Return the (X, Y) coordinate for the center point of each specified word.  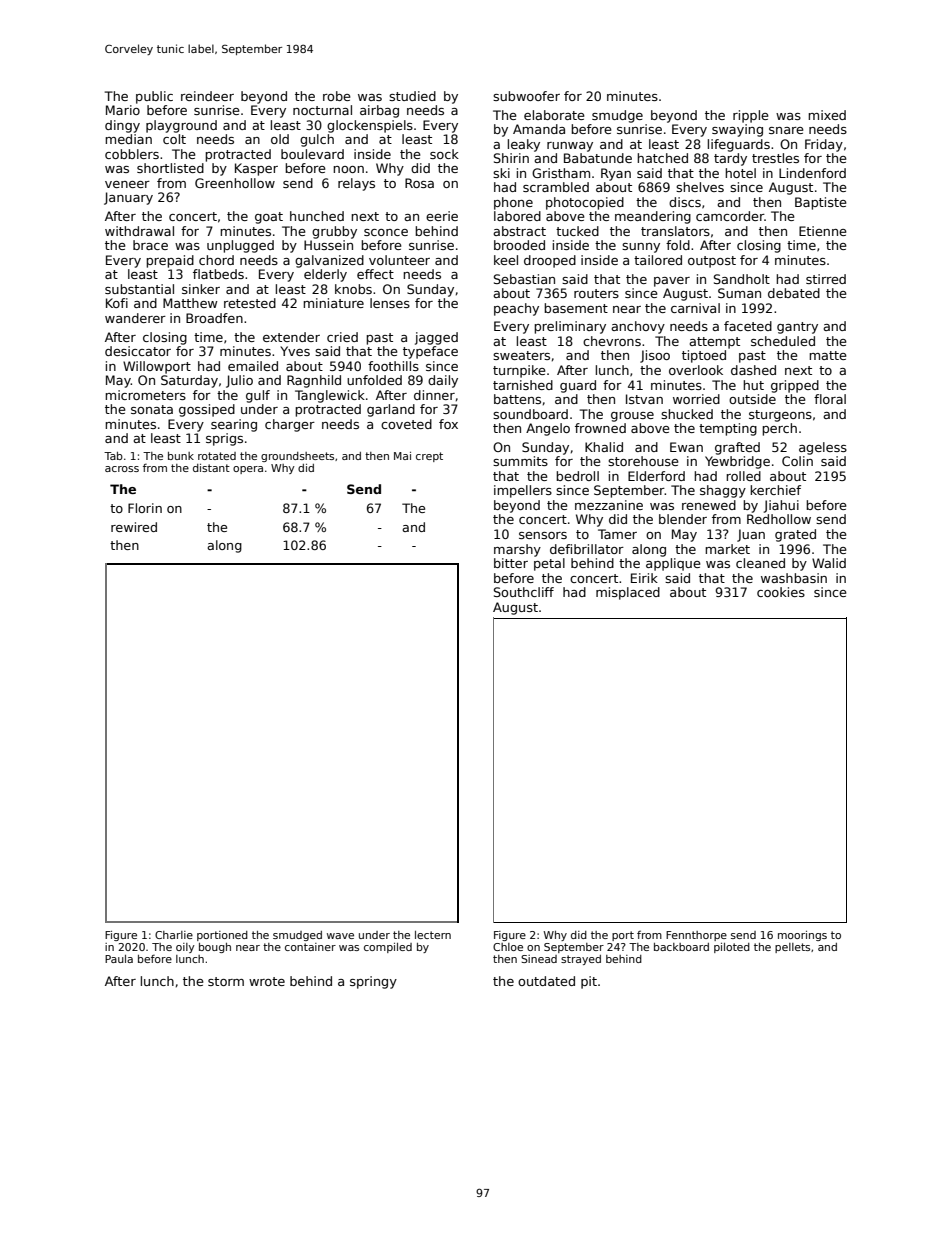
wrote (267, 981)
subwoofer (526, 96)
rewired (134, 527)
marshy (517, 550)
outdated (546, 981)
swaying (737, 130)
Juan (751, 535)
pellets (792, 948)
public (154, 97)
